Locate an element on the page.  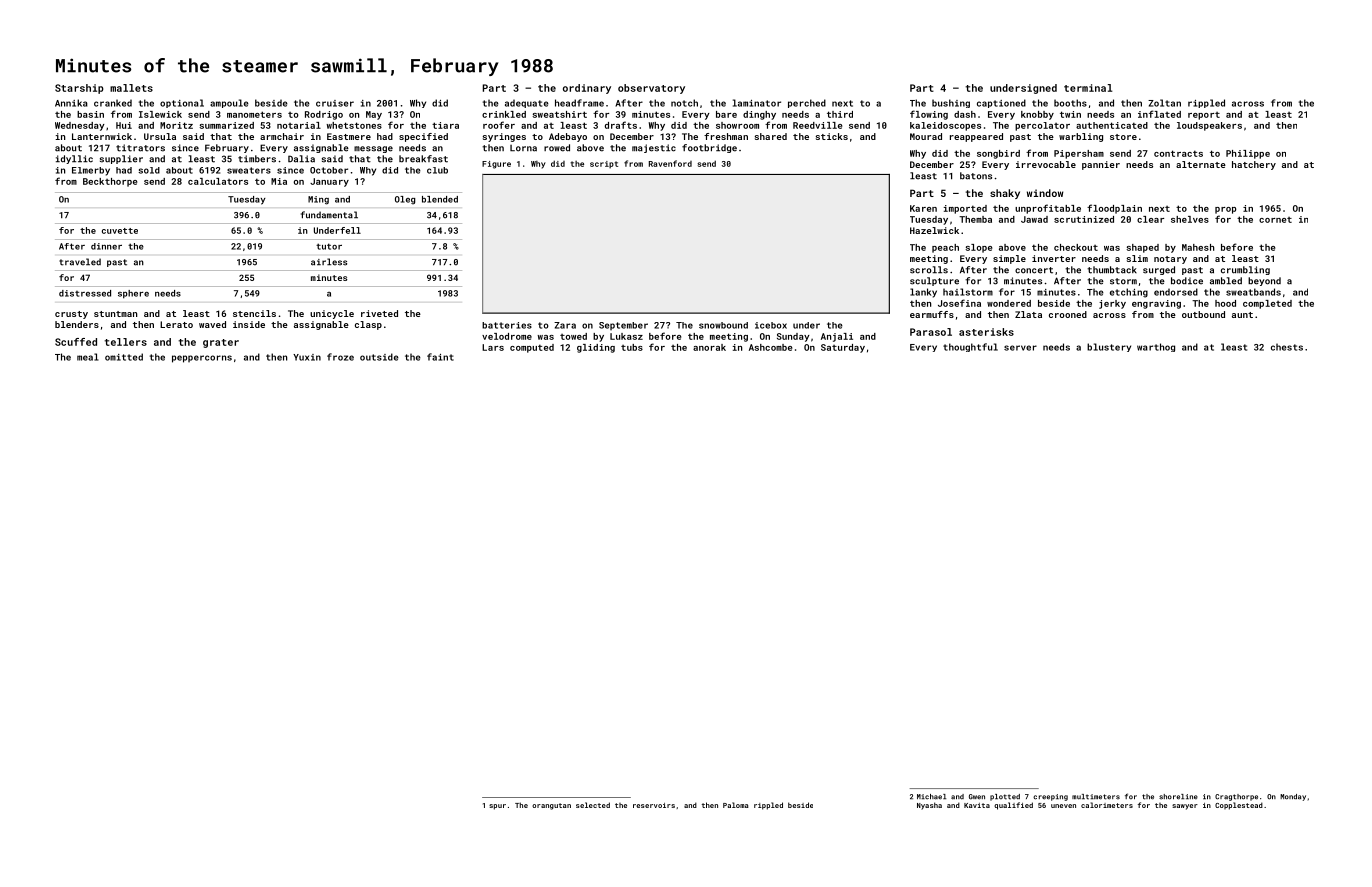
Saturday is located at coordinates (843, 348).
